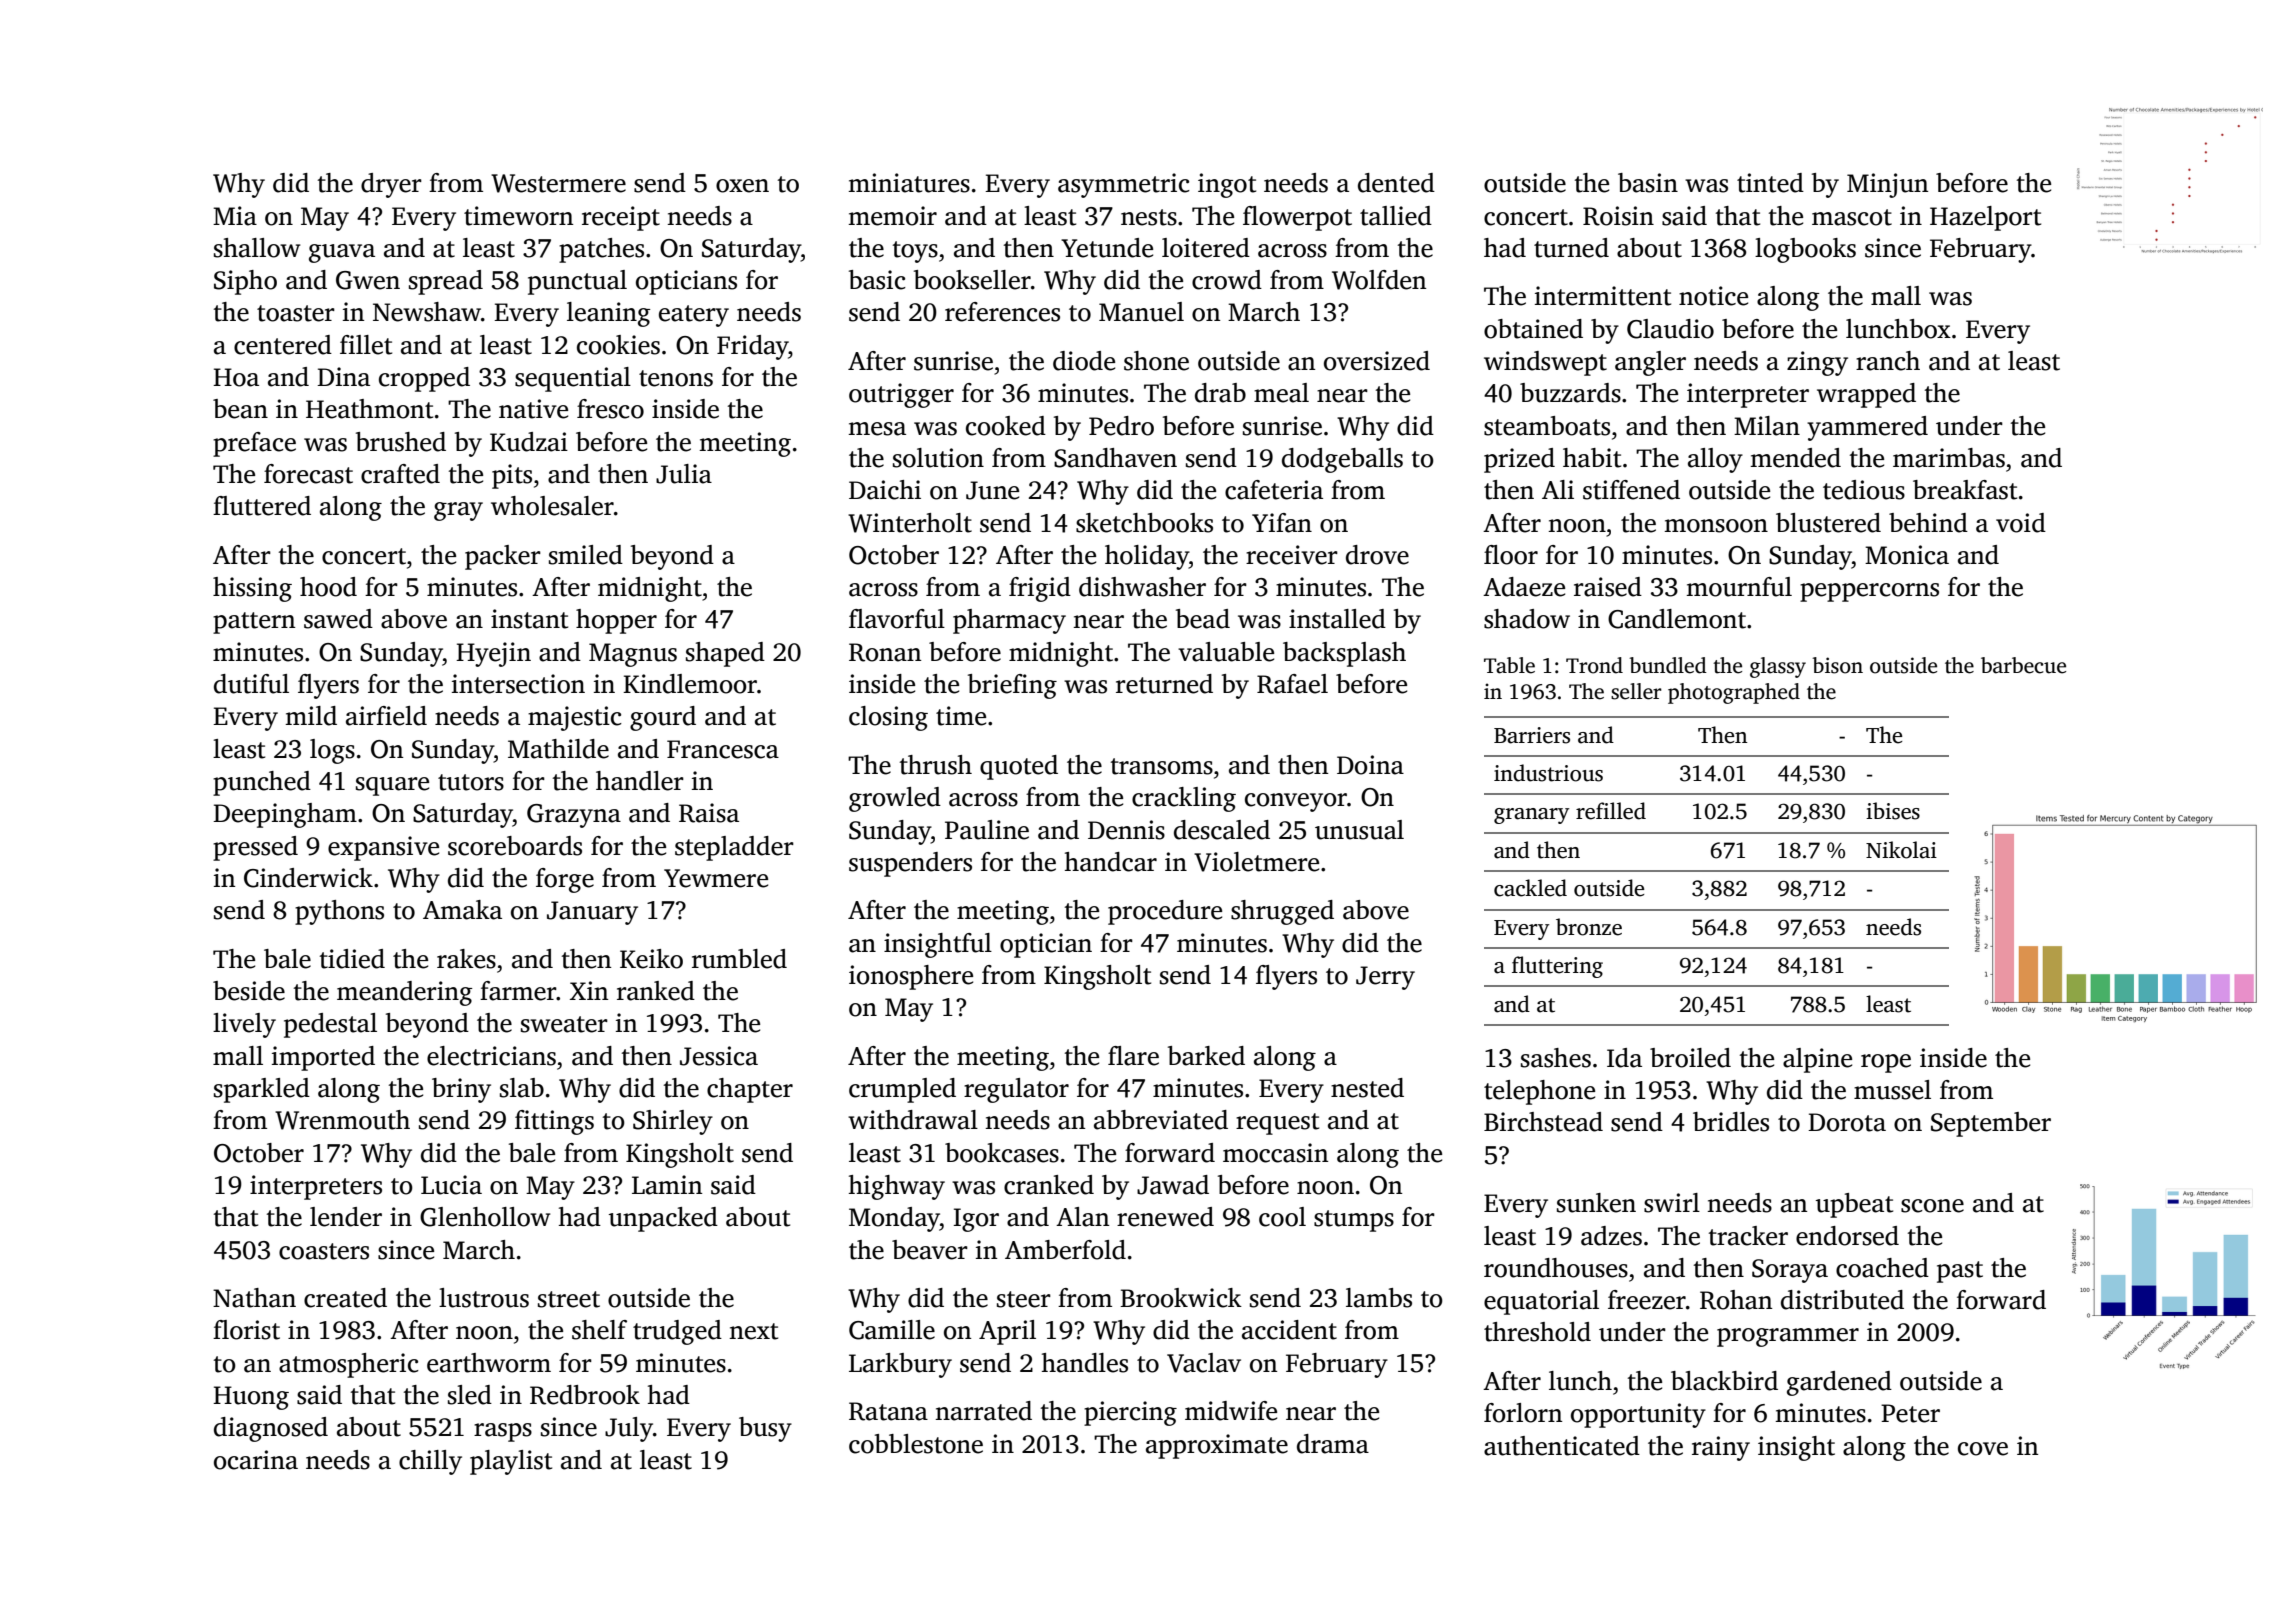 The height and width of the document is (1620, 2292). Describe the element at coordinates (983, 1411) in the document. I see `narrated` at that location.
